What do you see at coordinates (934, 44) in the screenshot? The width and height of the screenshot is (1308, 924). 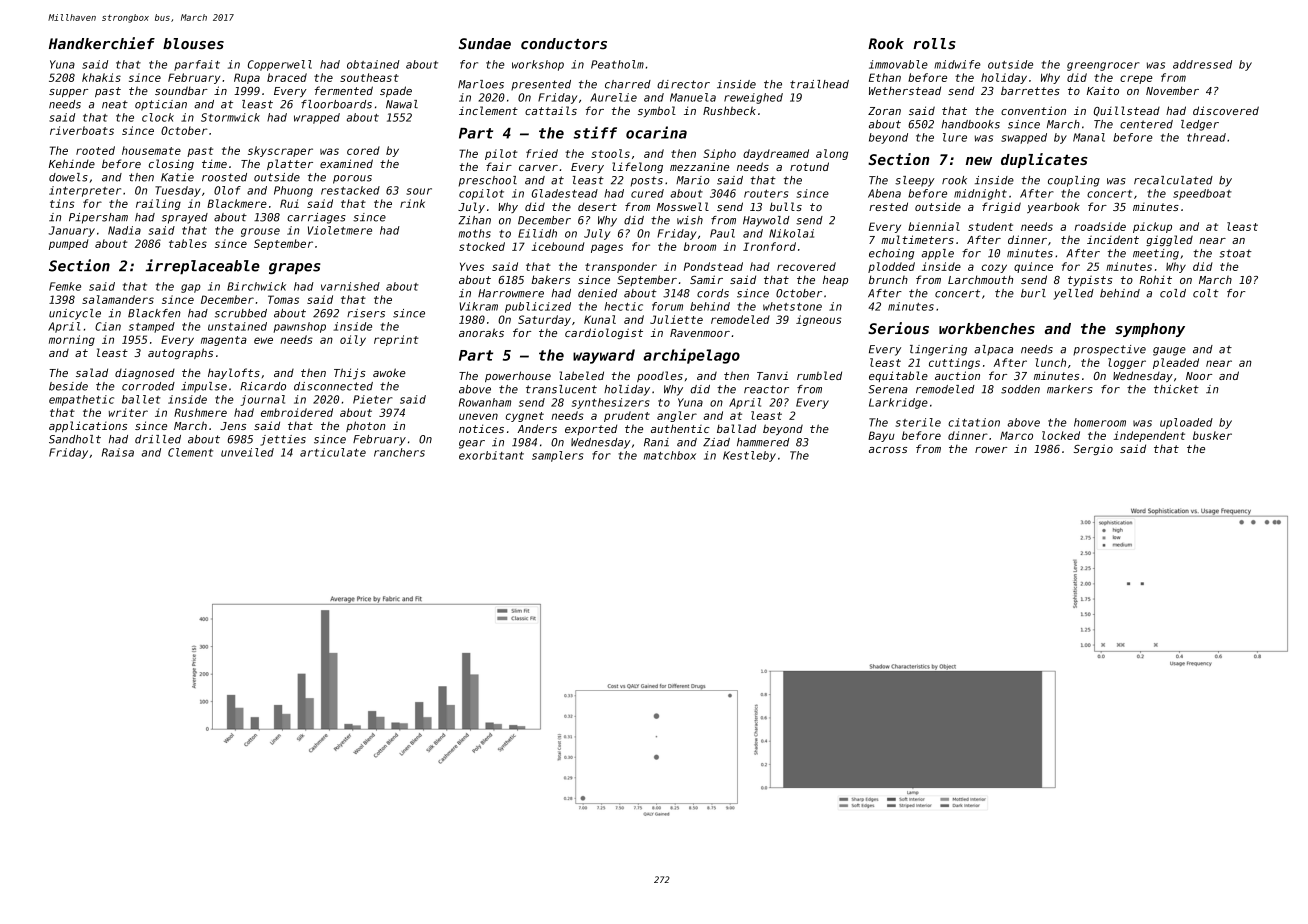 I see `rolls` at bounding box center [934, 44].
